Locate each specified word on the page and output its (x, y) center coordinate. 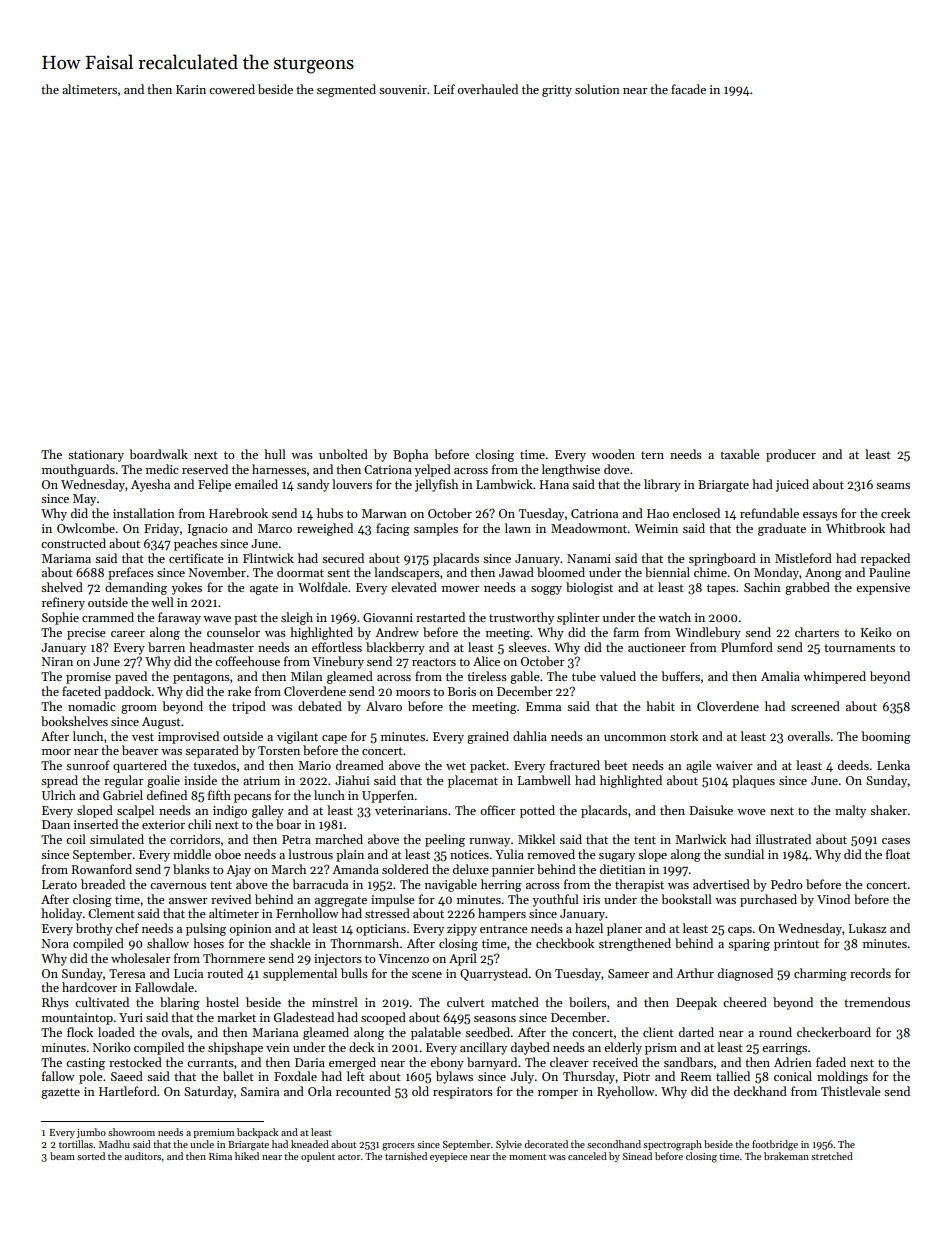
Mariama (66, 558)
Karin (191, 89)
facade (688, 89)
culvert (466, 1002)
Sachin (762, 587)
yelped (432, 470)
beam (62, 1156)
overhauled (488, 89)
